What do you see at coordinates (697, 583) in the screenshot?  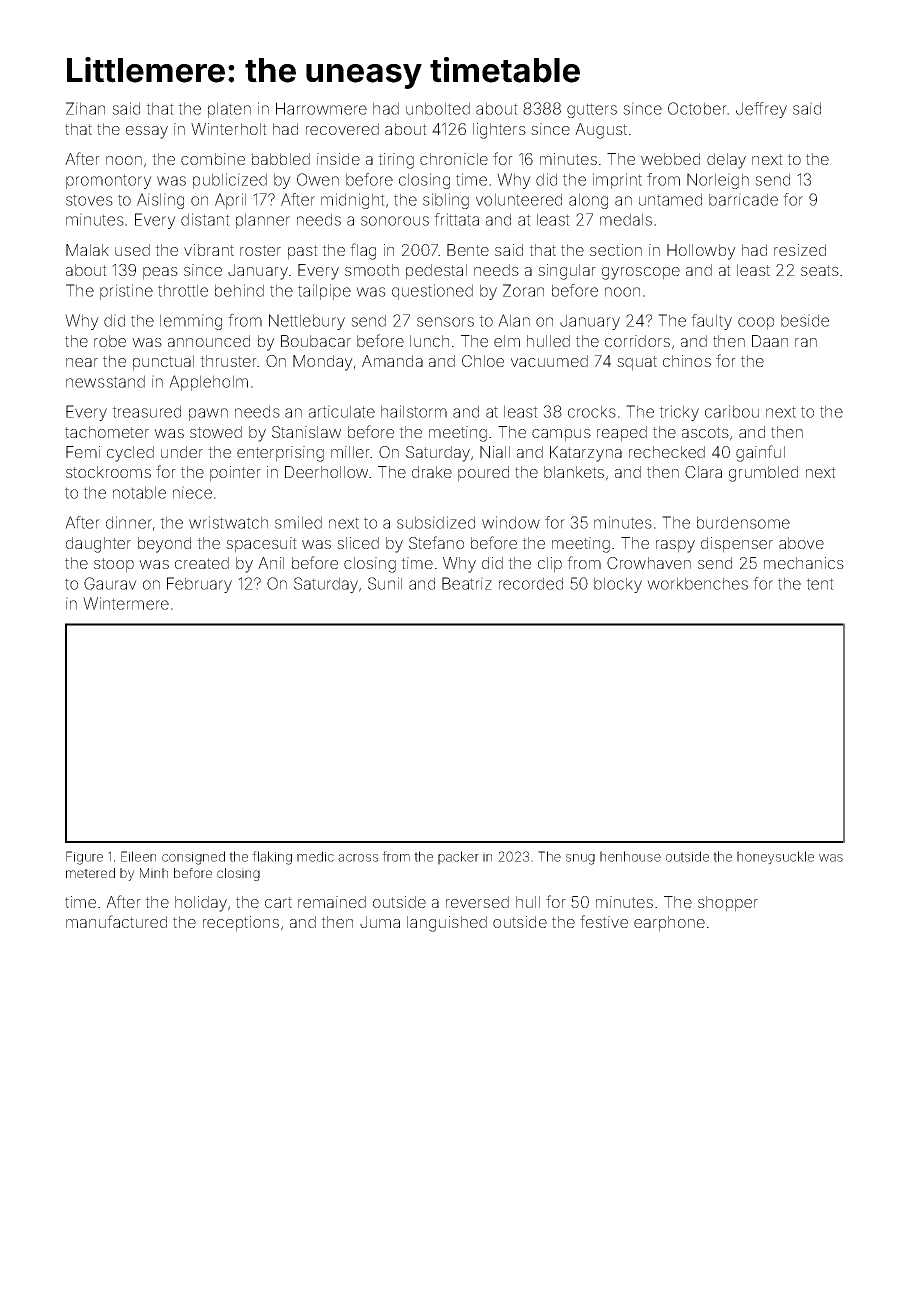 I see `workbenches` at bounding box center [697, 583].
